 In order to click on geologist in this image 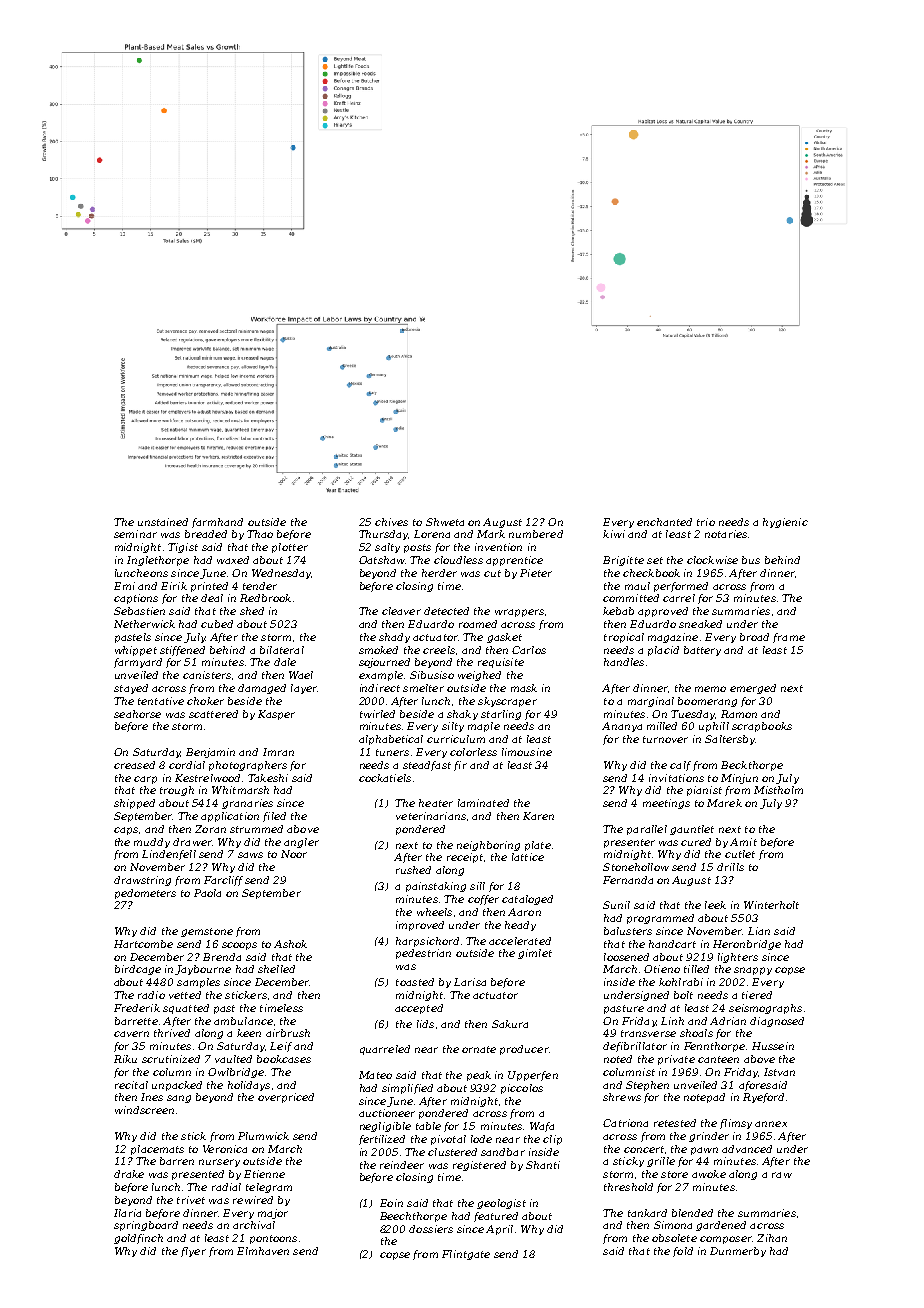, I will do `click(501, 1204)`.
